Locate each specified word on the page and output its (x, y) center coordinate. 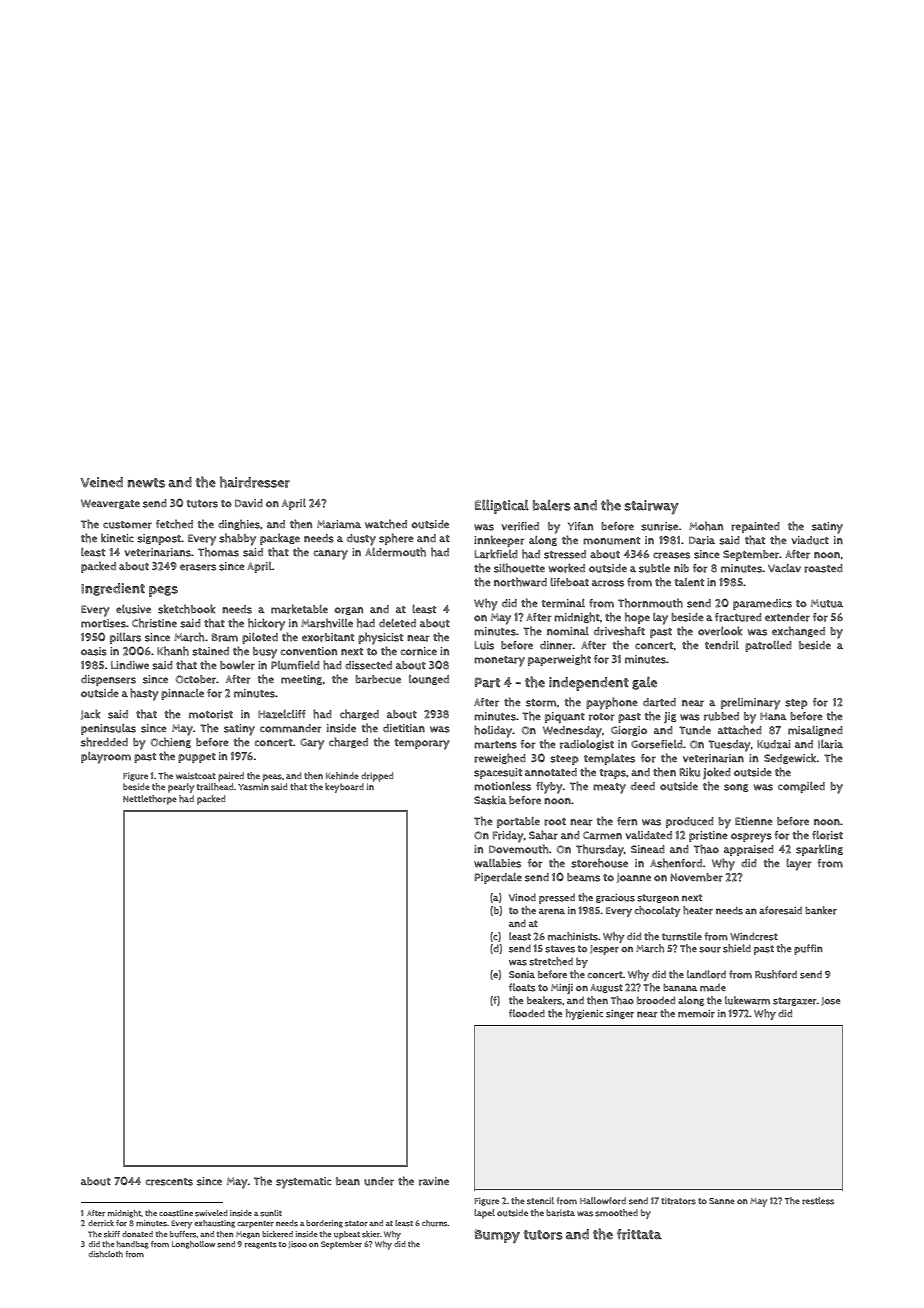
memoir (696, 1014)
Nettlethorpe (150, 800)
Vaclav (784, 568)
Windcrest (754, 936)
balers (552, 505)
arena (552, 911)
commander (291, 728)
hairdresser (255, 482)
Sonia (522, 974)
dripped (377, 777)
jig (670, 717)
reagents (261, 1245)
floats (522, 987)
